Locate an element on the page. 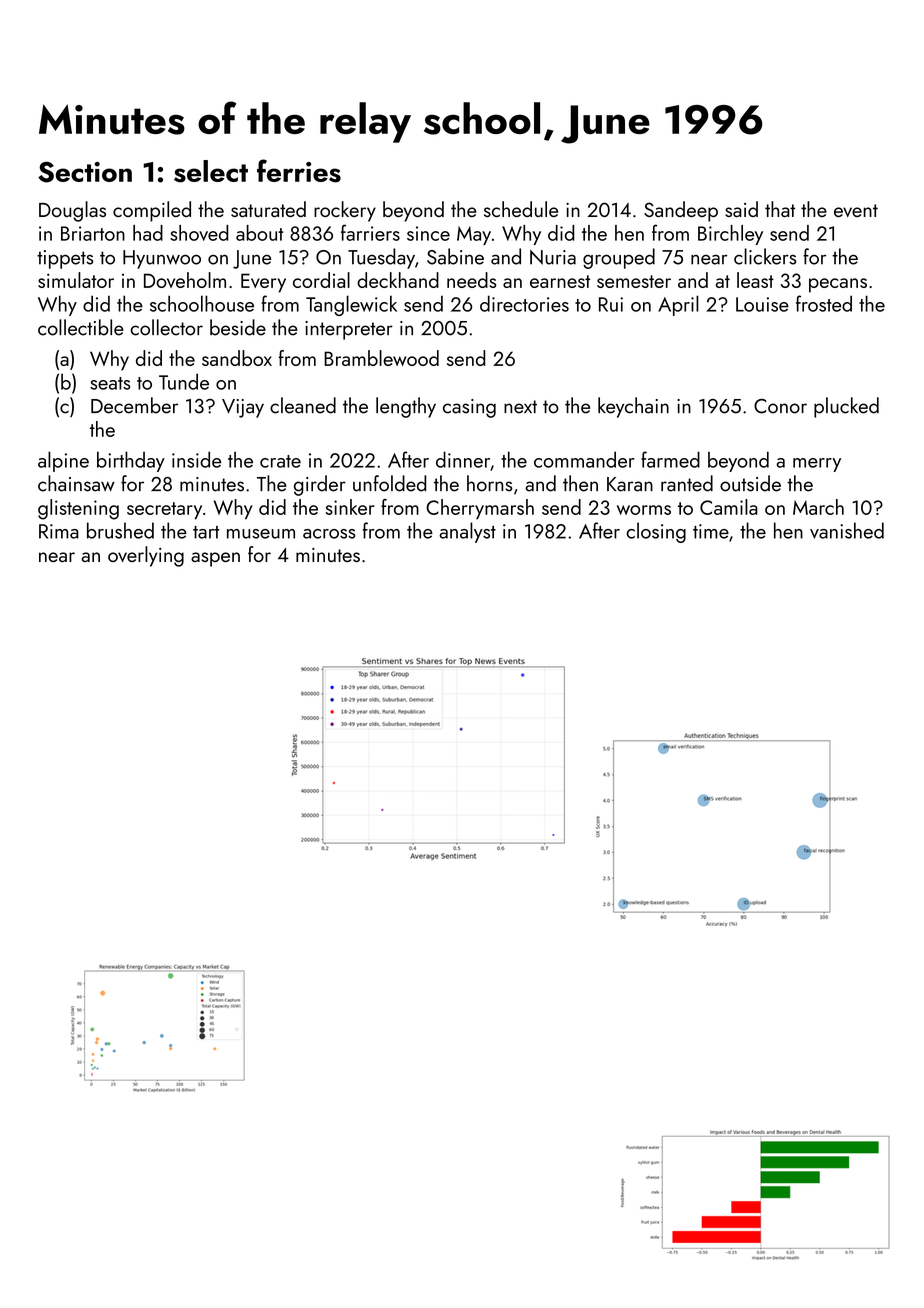  keychain is located at coordinates (633, 407).
